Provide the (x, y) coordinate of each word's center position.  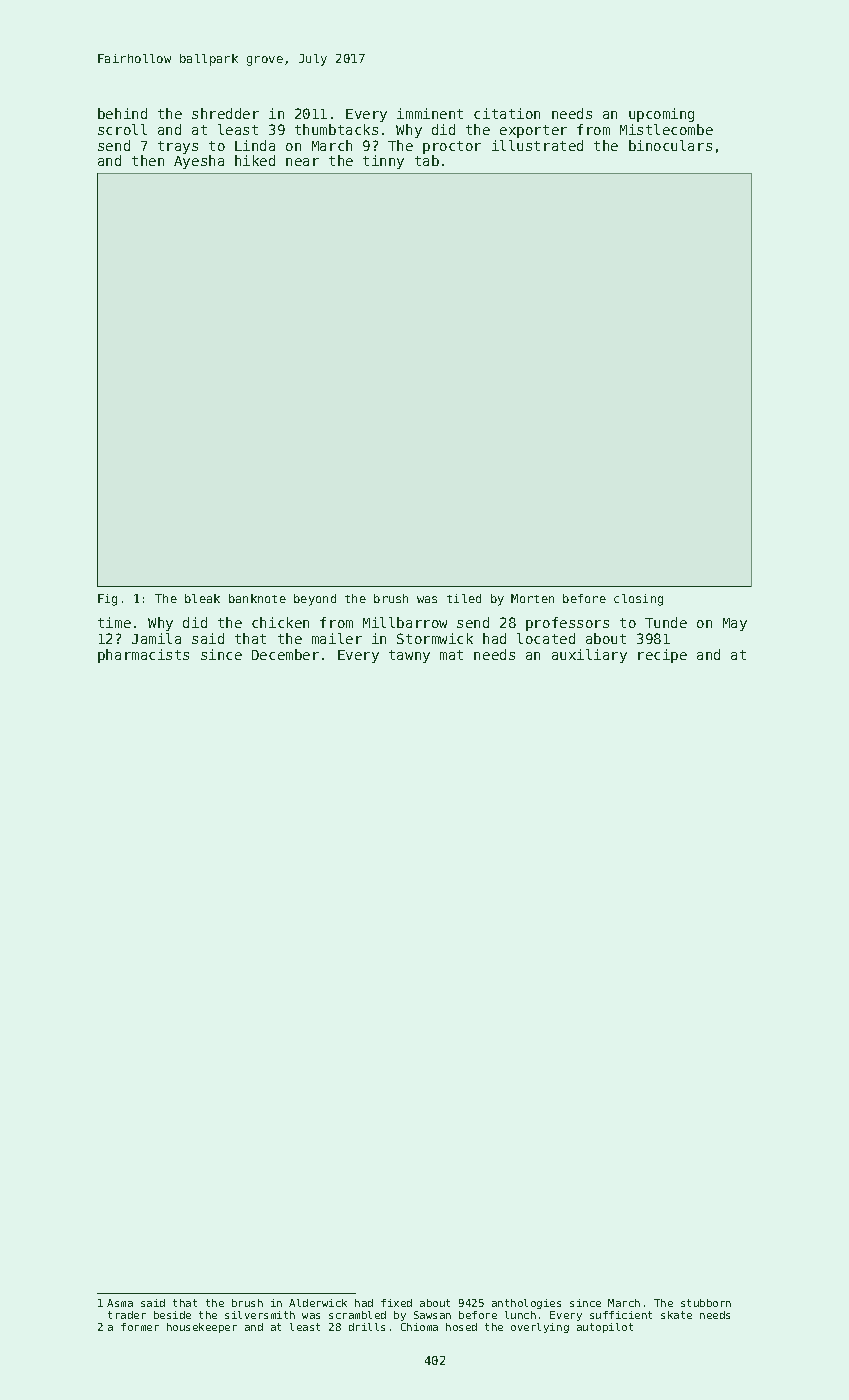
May (735, 624)
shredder (225, 113)
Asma (120, 1303)
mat (451, 655)
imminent (430, 113)
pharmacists (143, 656)
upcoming (661, 115)
